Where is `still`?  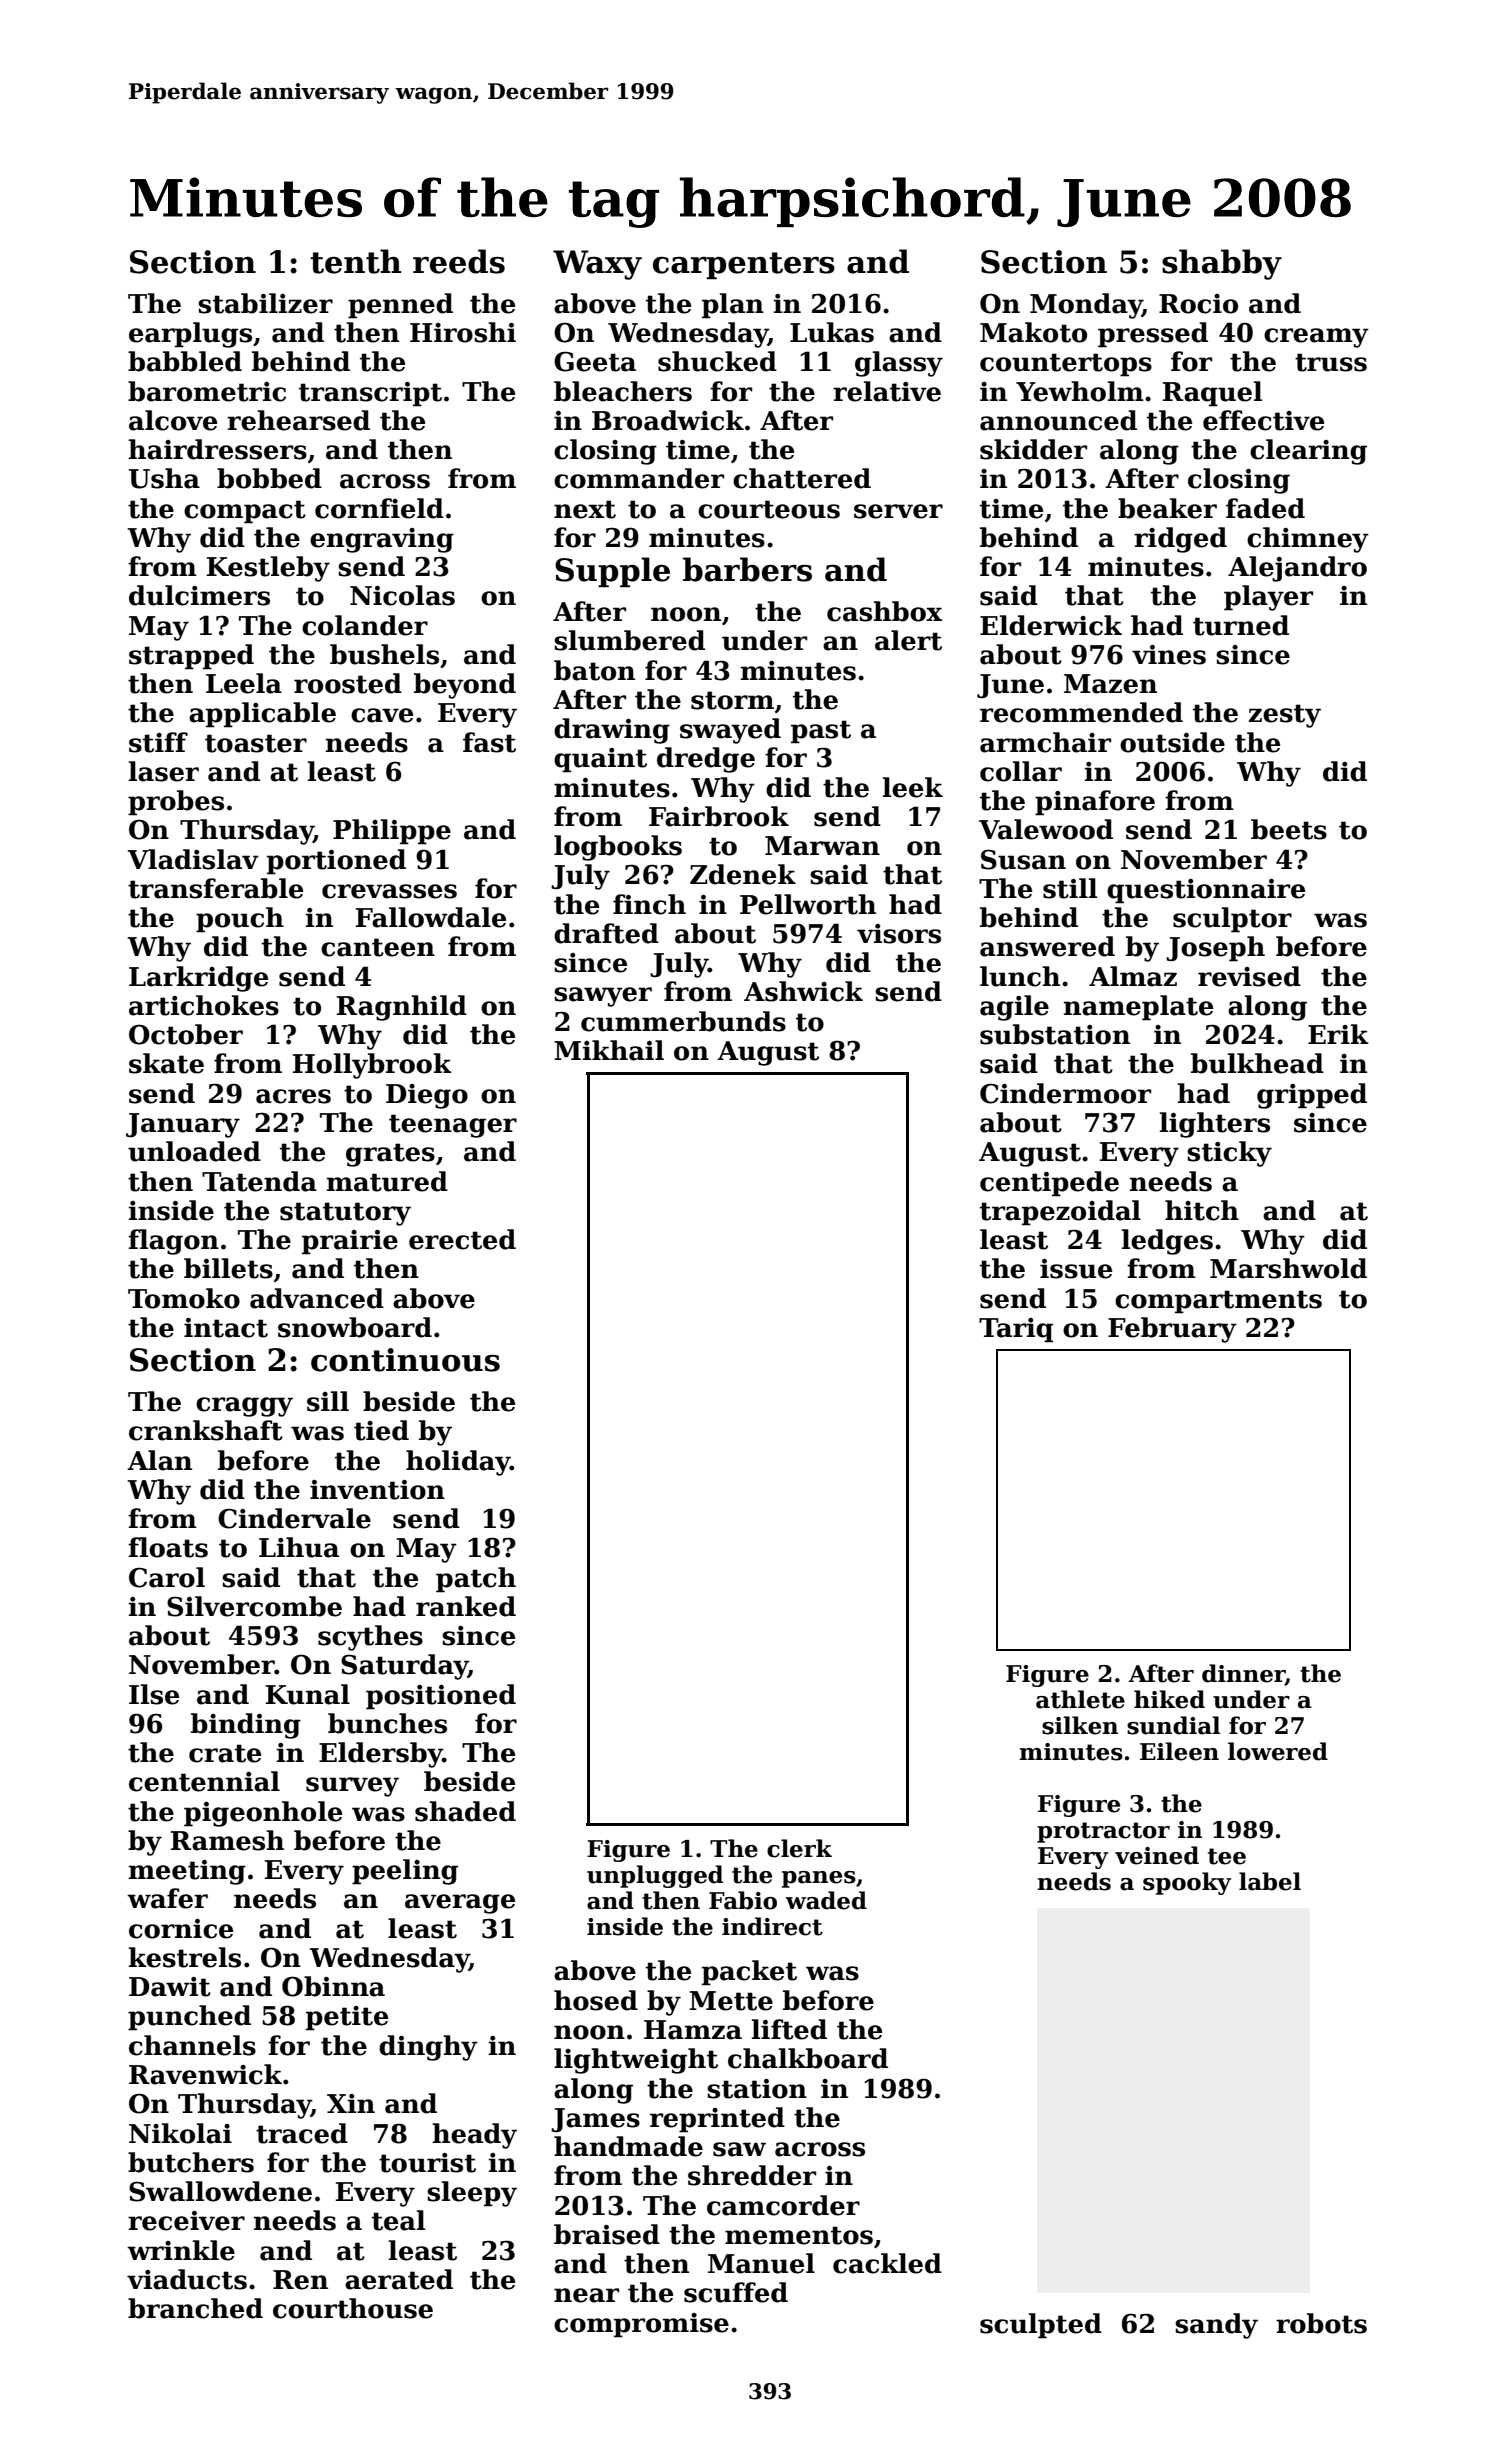
still is located at coordinates (1070, 888).
